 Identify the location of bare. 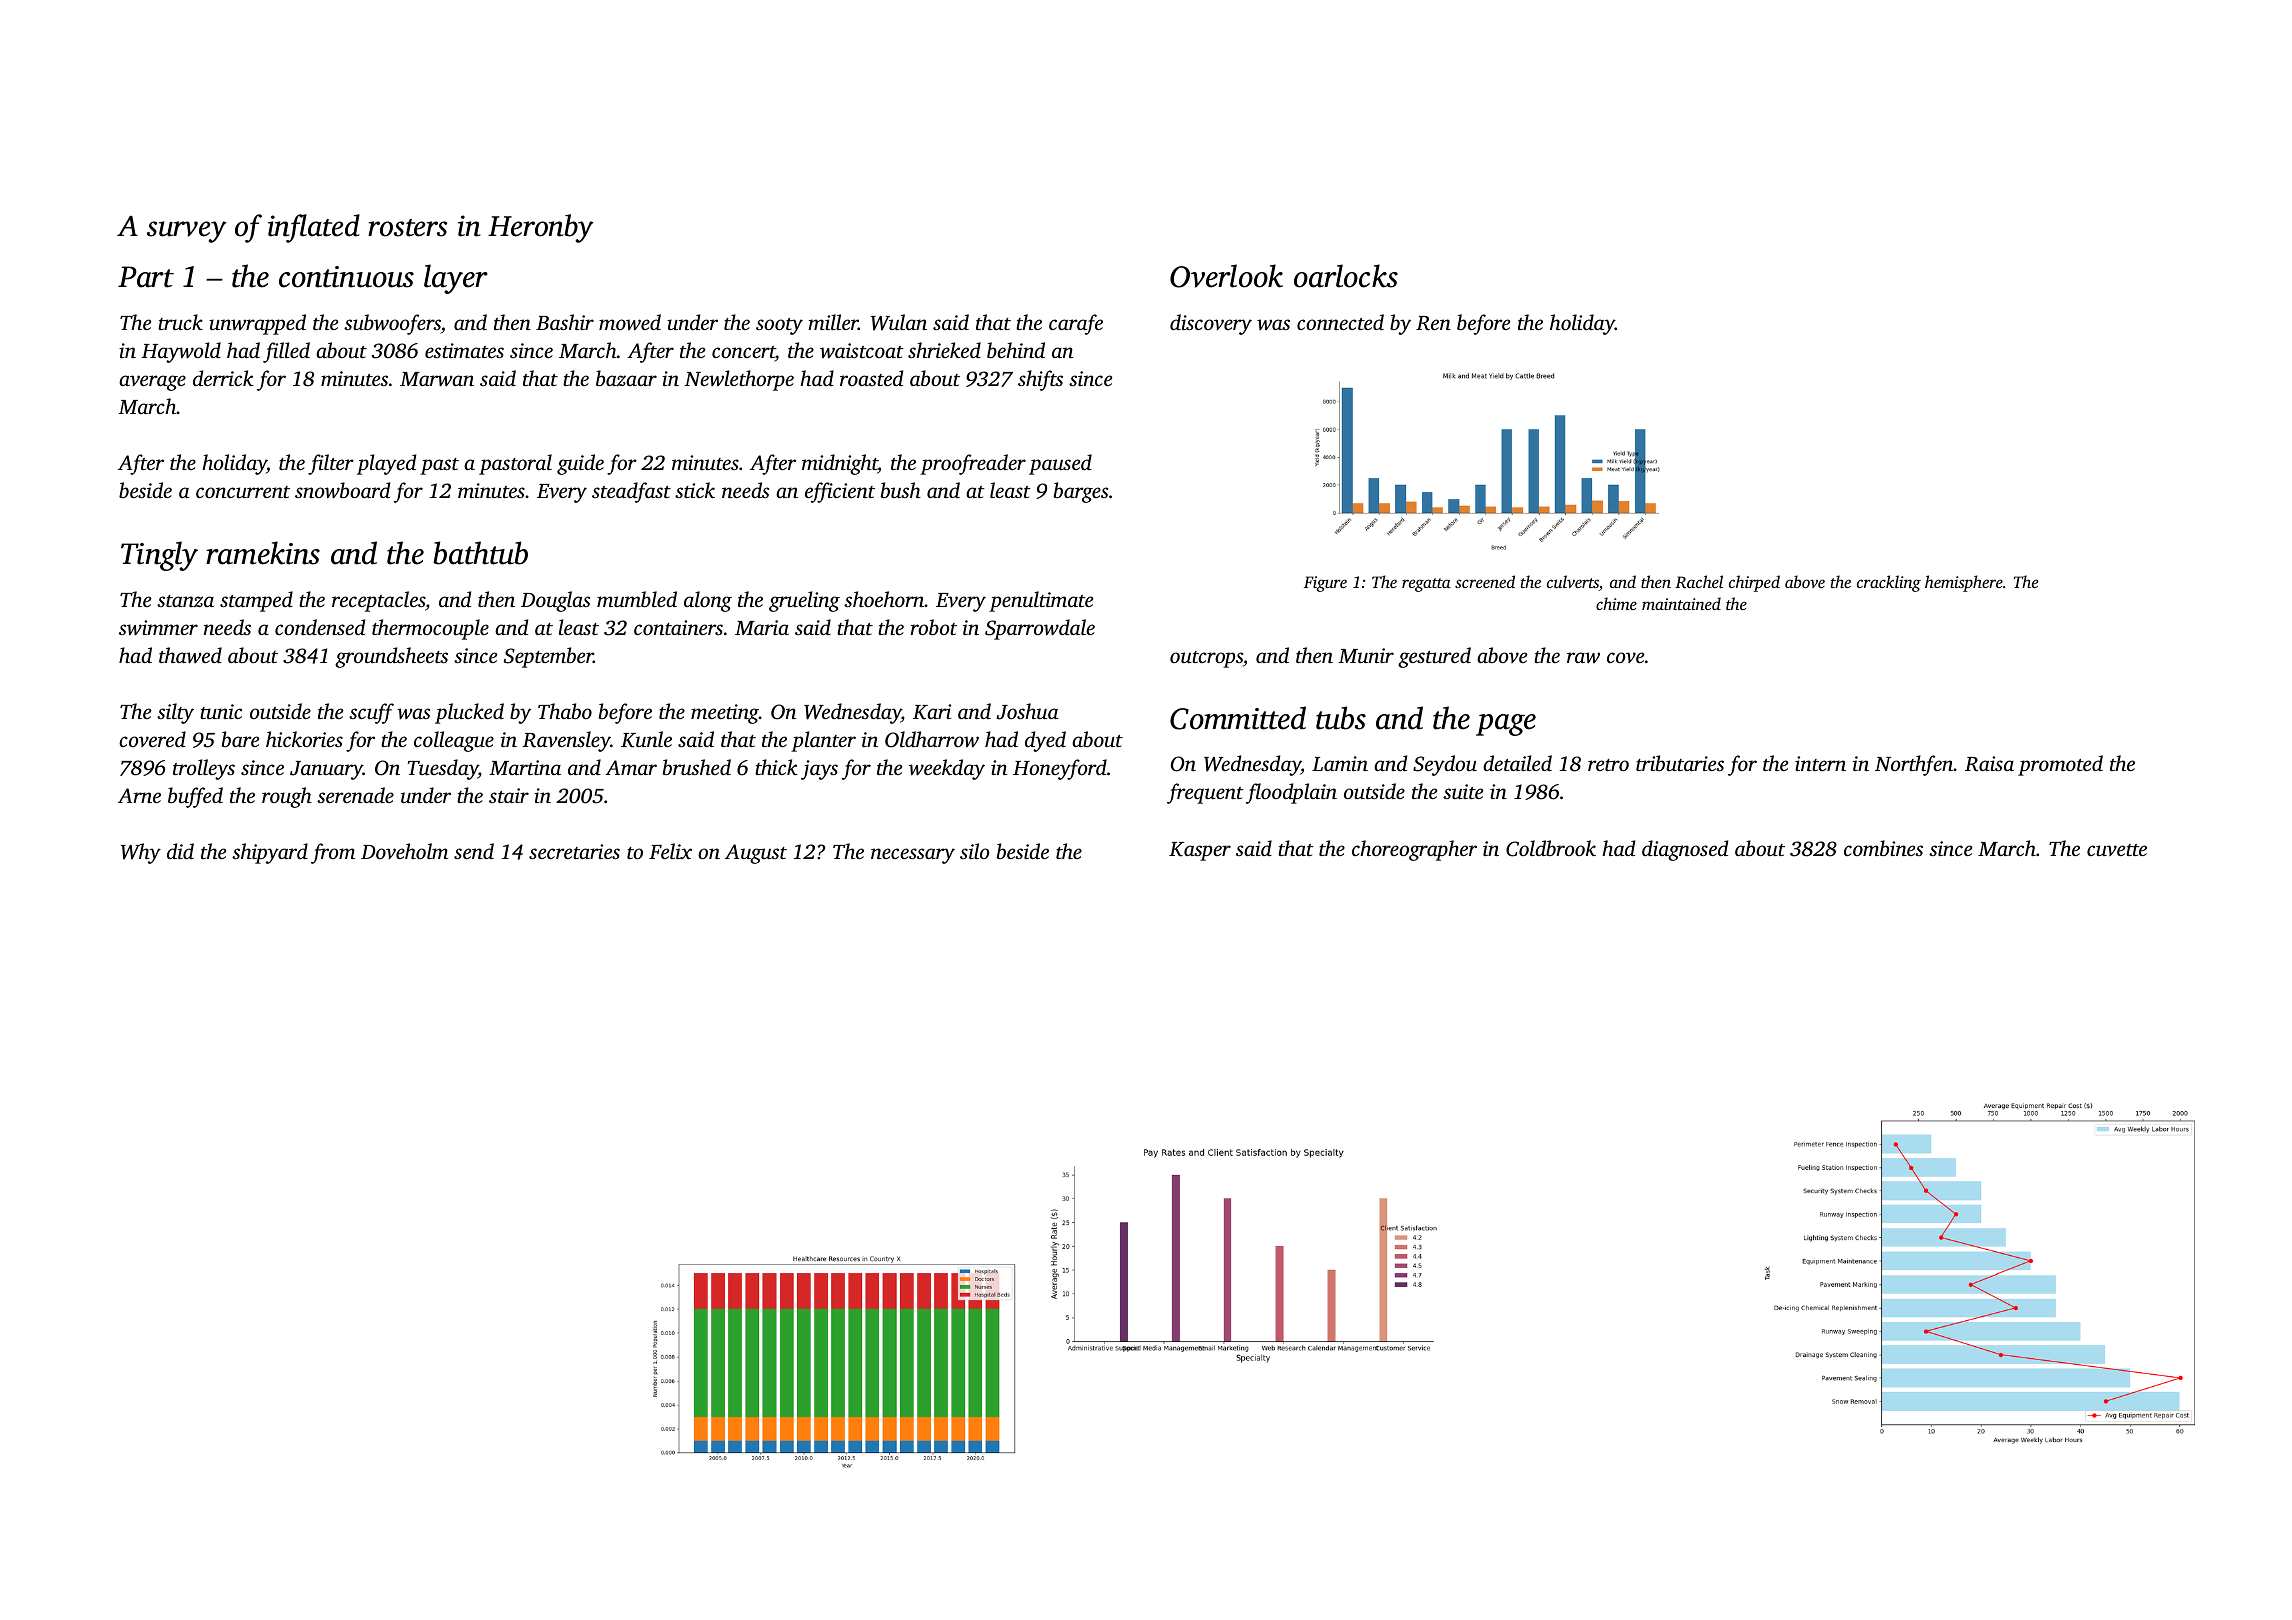
(240, 739).
